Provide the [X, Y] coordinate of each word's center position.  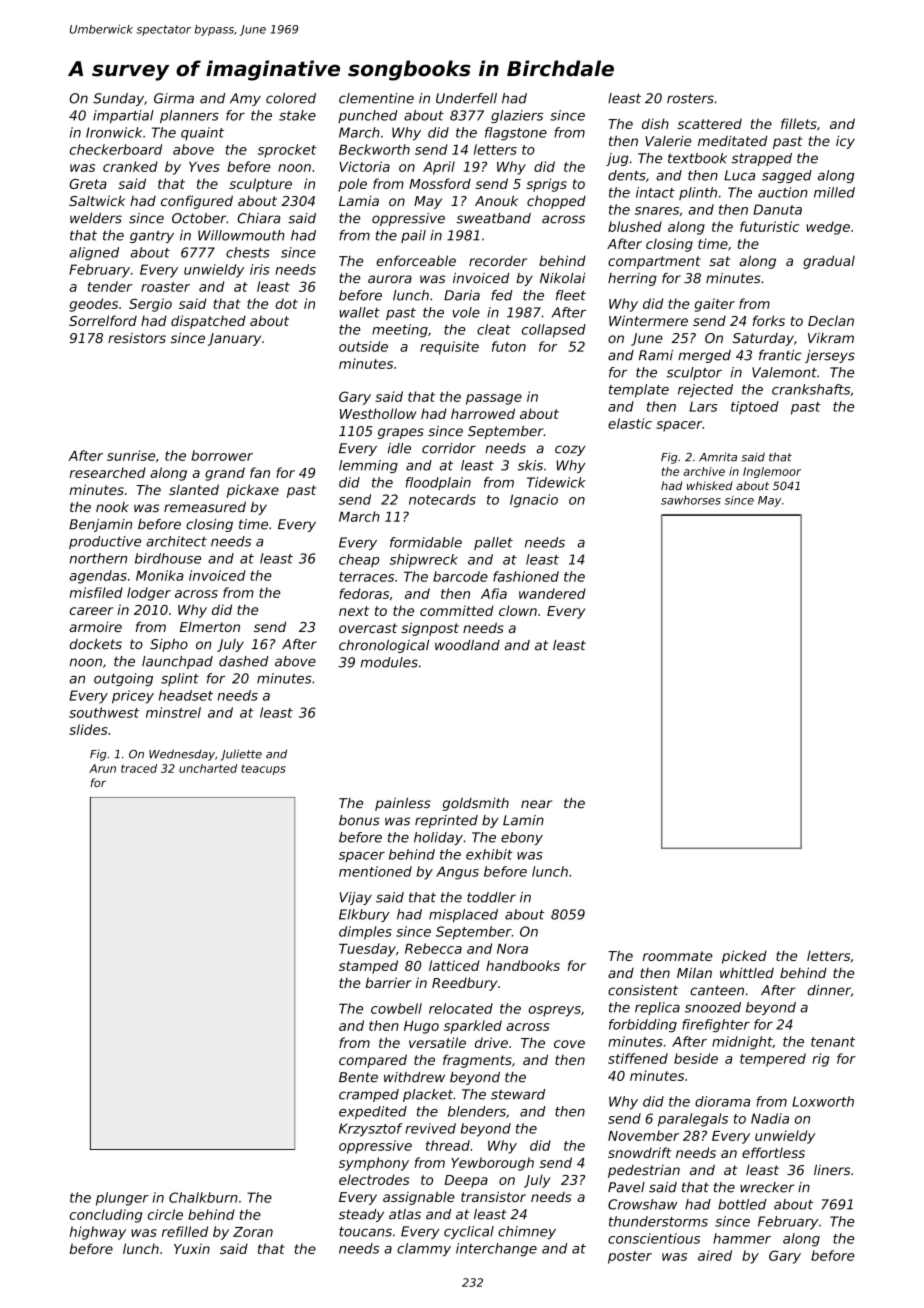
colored [291, 98]
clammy [424, 1250]
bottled [742, 1204]
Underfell [466, 98]
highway [97, 1233]
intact [655, 192]
